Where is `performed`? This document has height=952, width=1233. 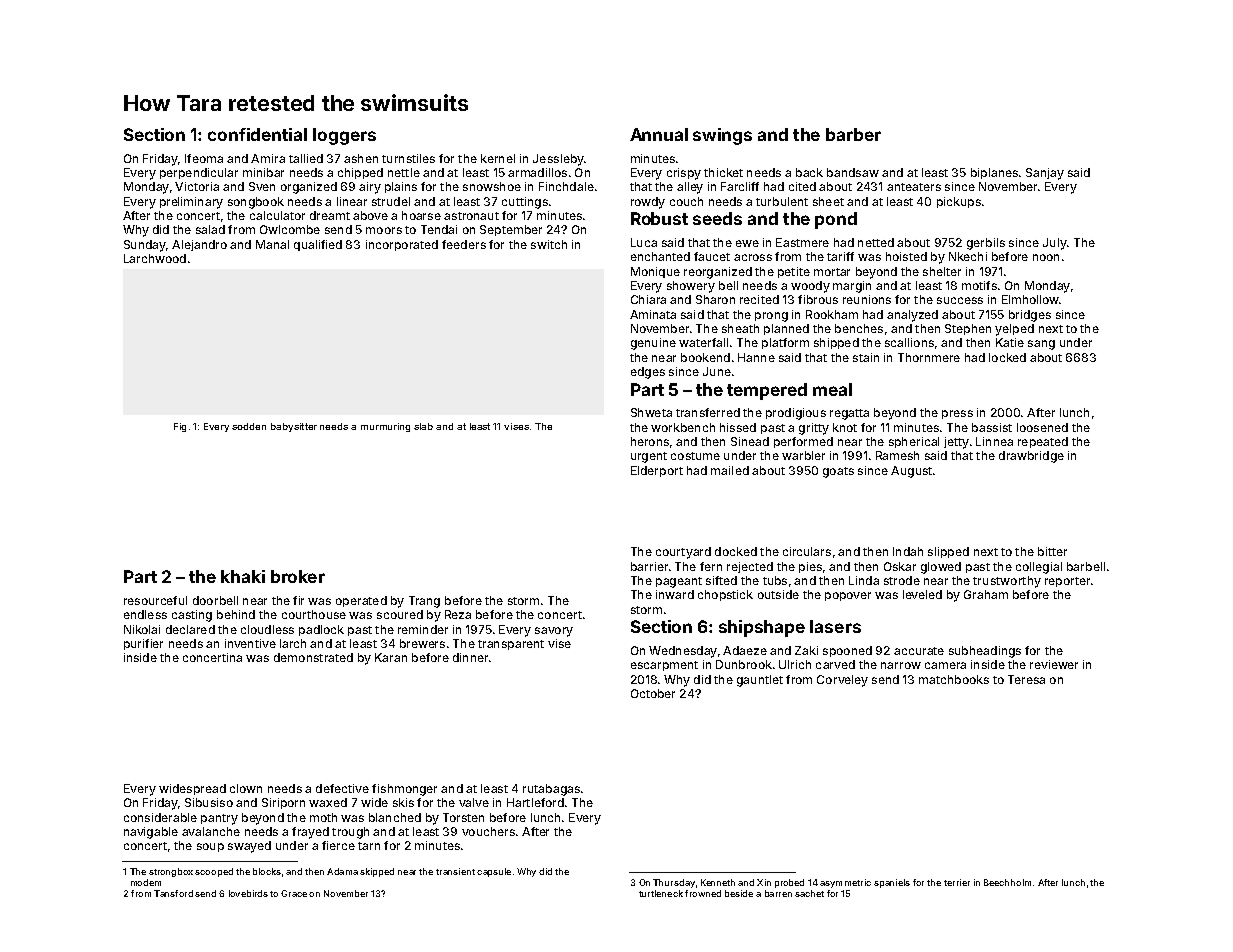
performed is located at coordinates (803, 442).
